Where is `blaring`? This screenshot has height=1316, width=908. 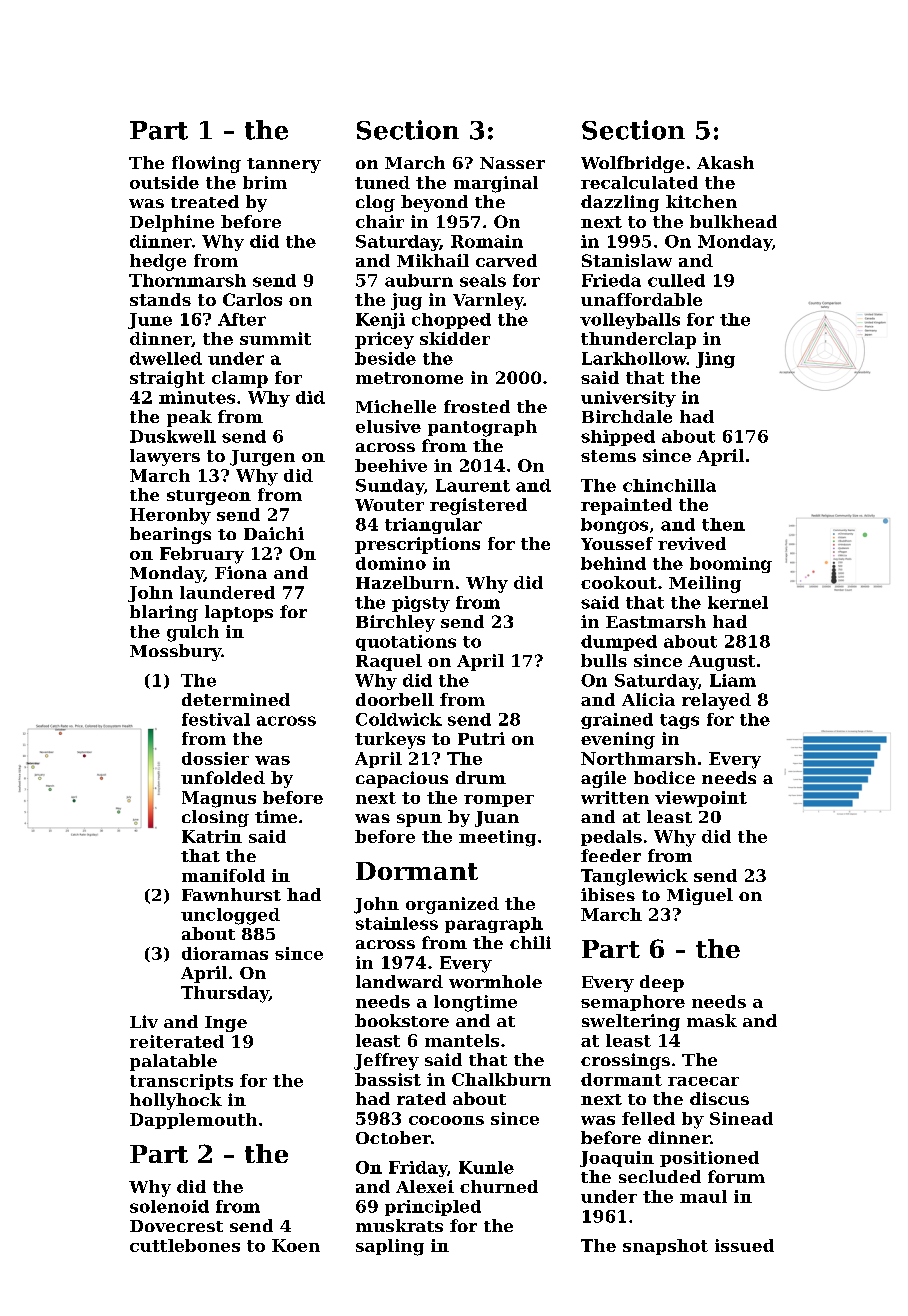 blaring is located at coordinates (164, 613).
